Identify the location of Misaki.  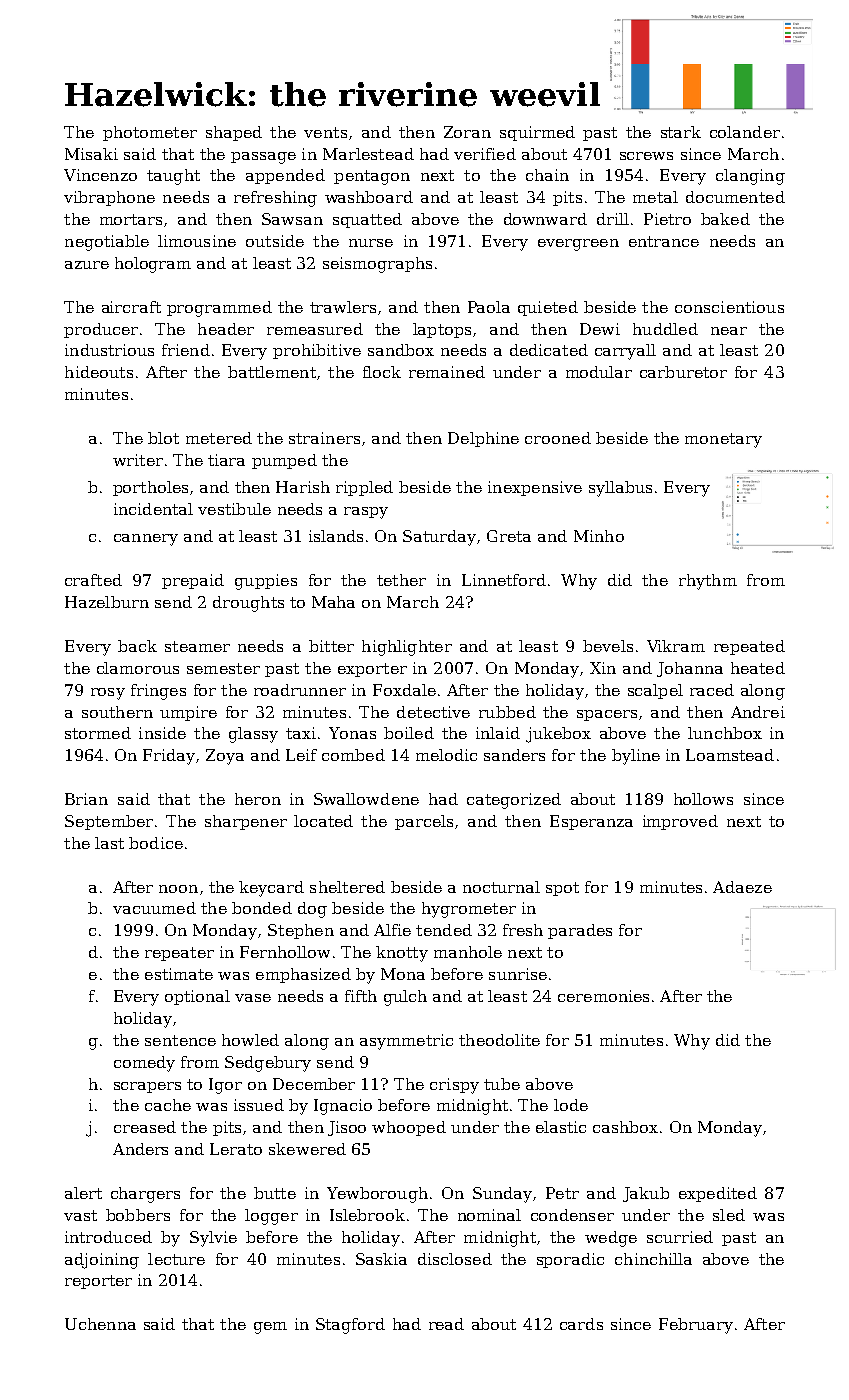
(91, 154).
